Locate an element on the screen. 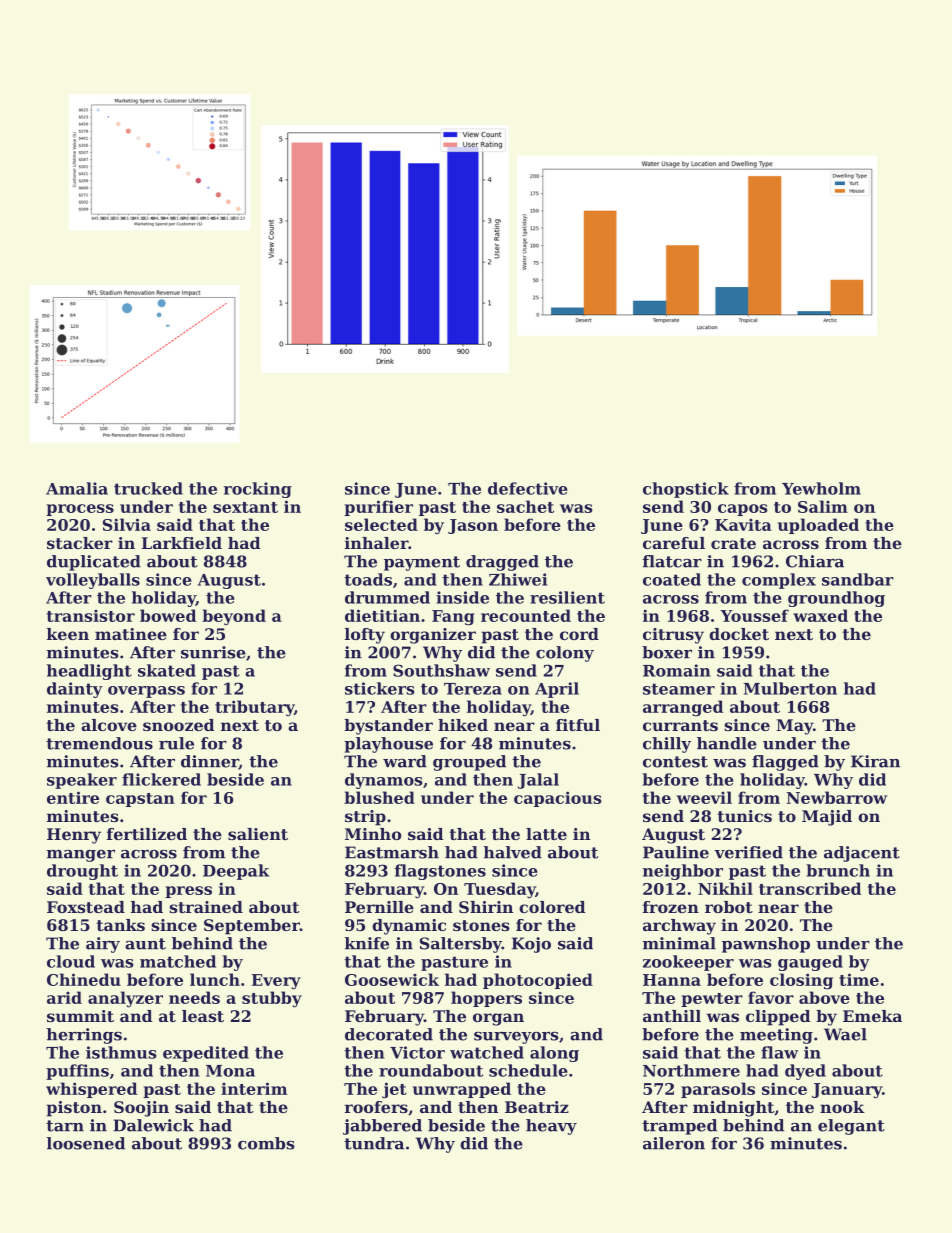 The height and width of the screenshot is (1233, 952). rocking is located at coordinates (258, 490).
